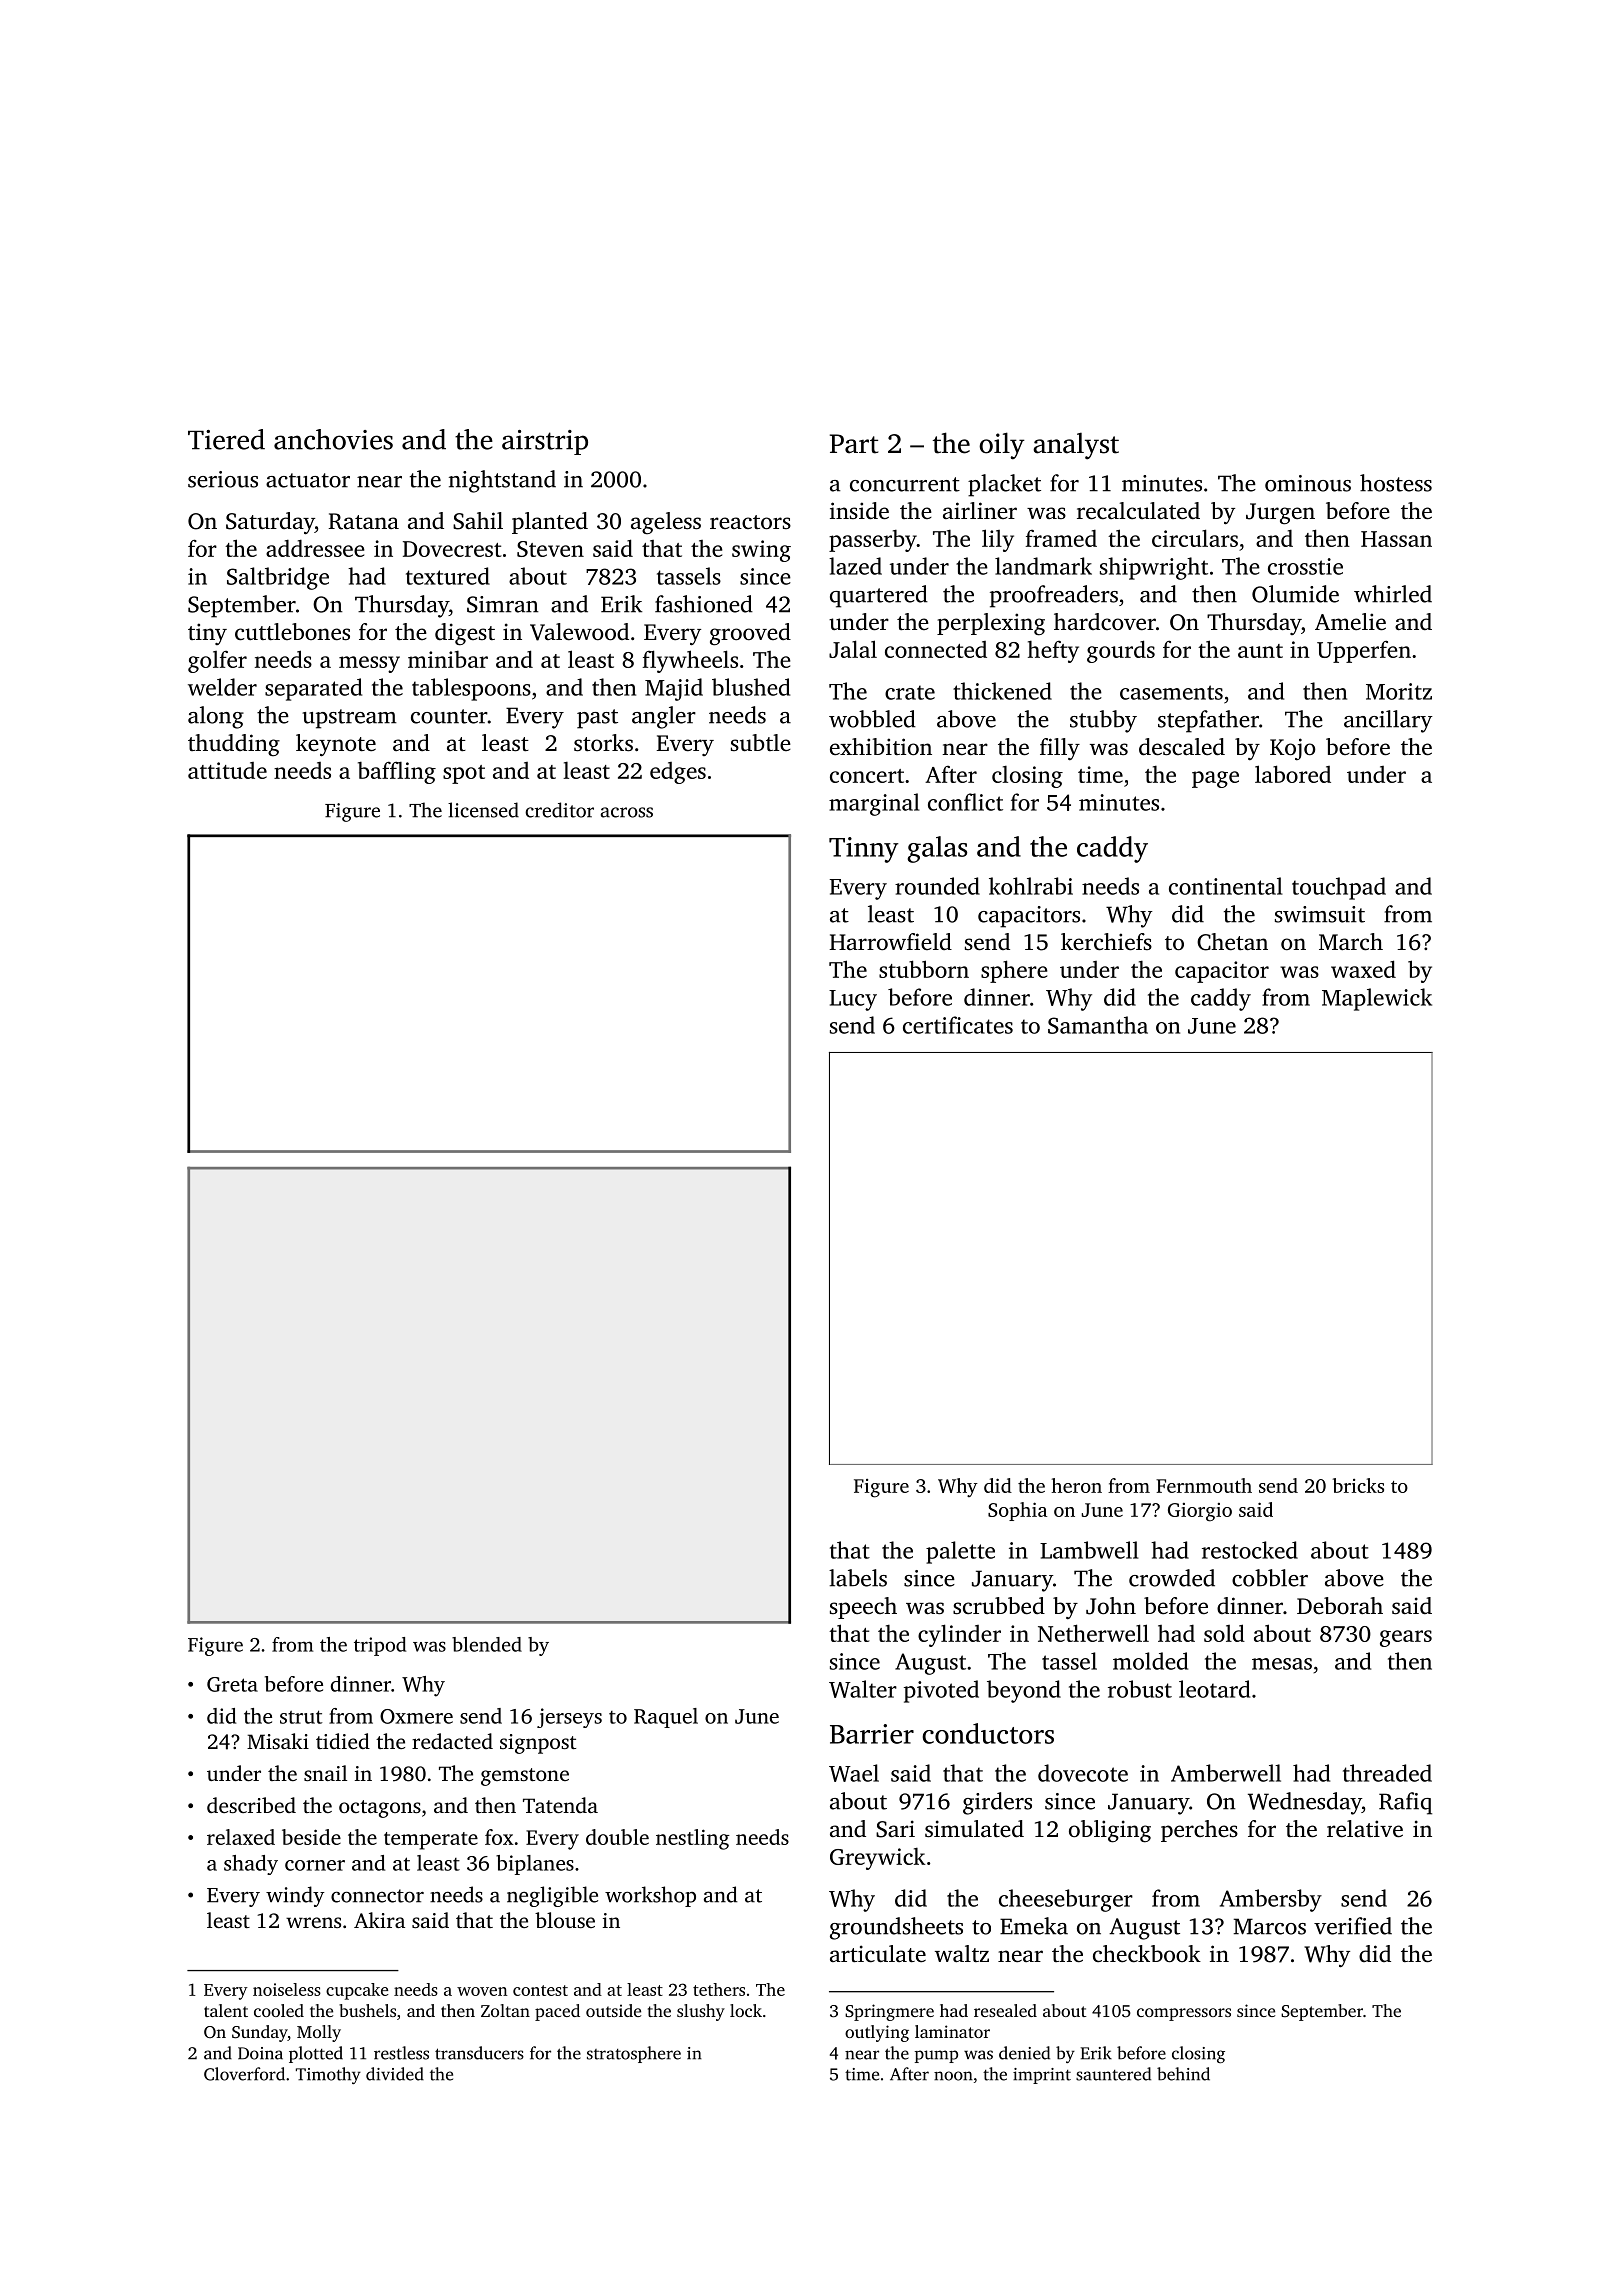  I want to click on subtle, so click(761, 742).
